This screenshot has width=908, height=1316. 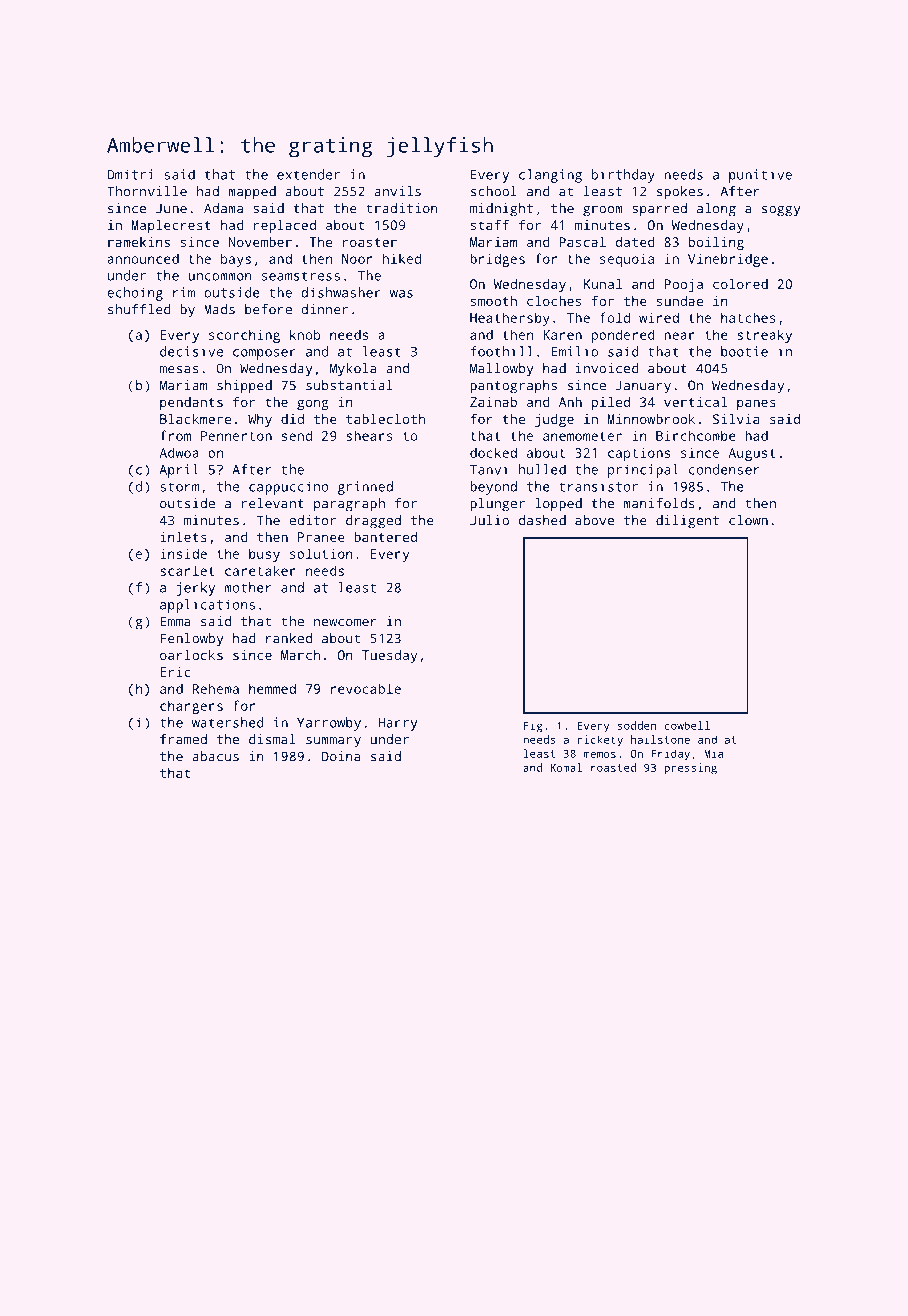 I want to click on abacus, so click(x=215, y=756).
